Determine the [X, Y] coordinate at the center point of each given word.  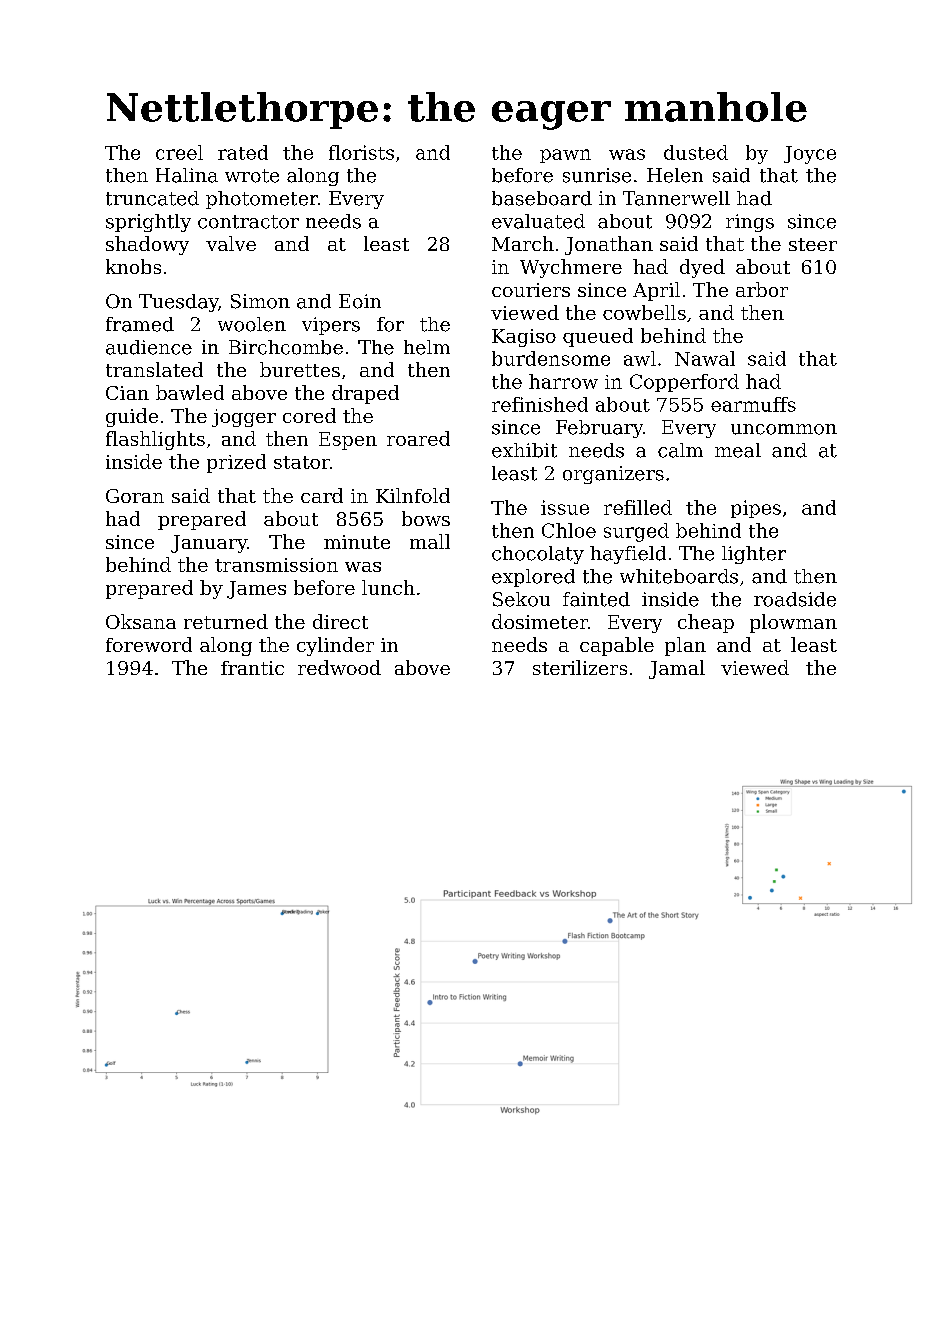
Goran [135, 496]
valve [231, 243]
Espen [348, 441]
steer [813, 244]
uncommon [784, 429]
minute [357, 542]
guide [132, 417]
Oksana [141, 621]
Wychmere [571, 268]
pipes [756, 509]
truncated [152, 198]
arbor [762, 289]
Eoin [360, 301]
